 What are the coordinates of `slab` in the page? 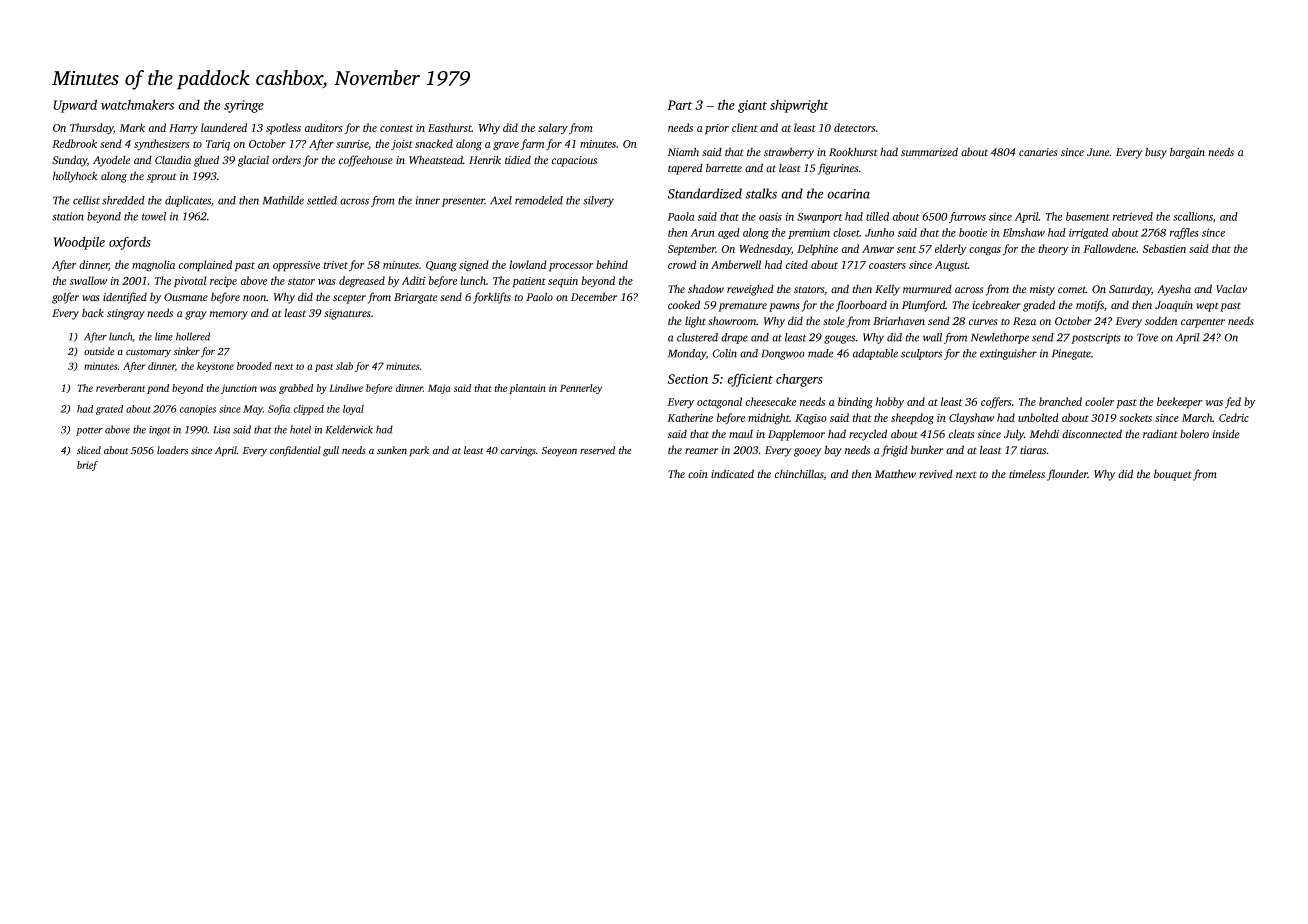 It's located at (344, 366).
